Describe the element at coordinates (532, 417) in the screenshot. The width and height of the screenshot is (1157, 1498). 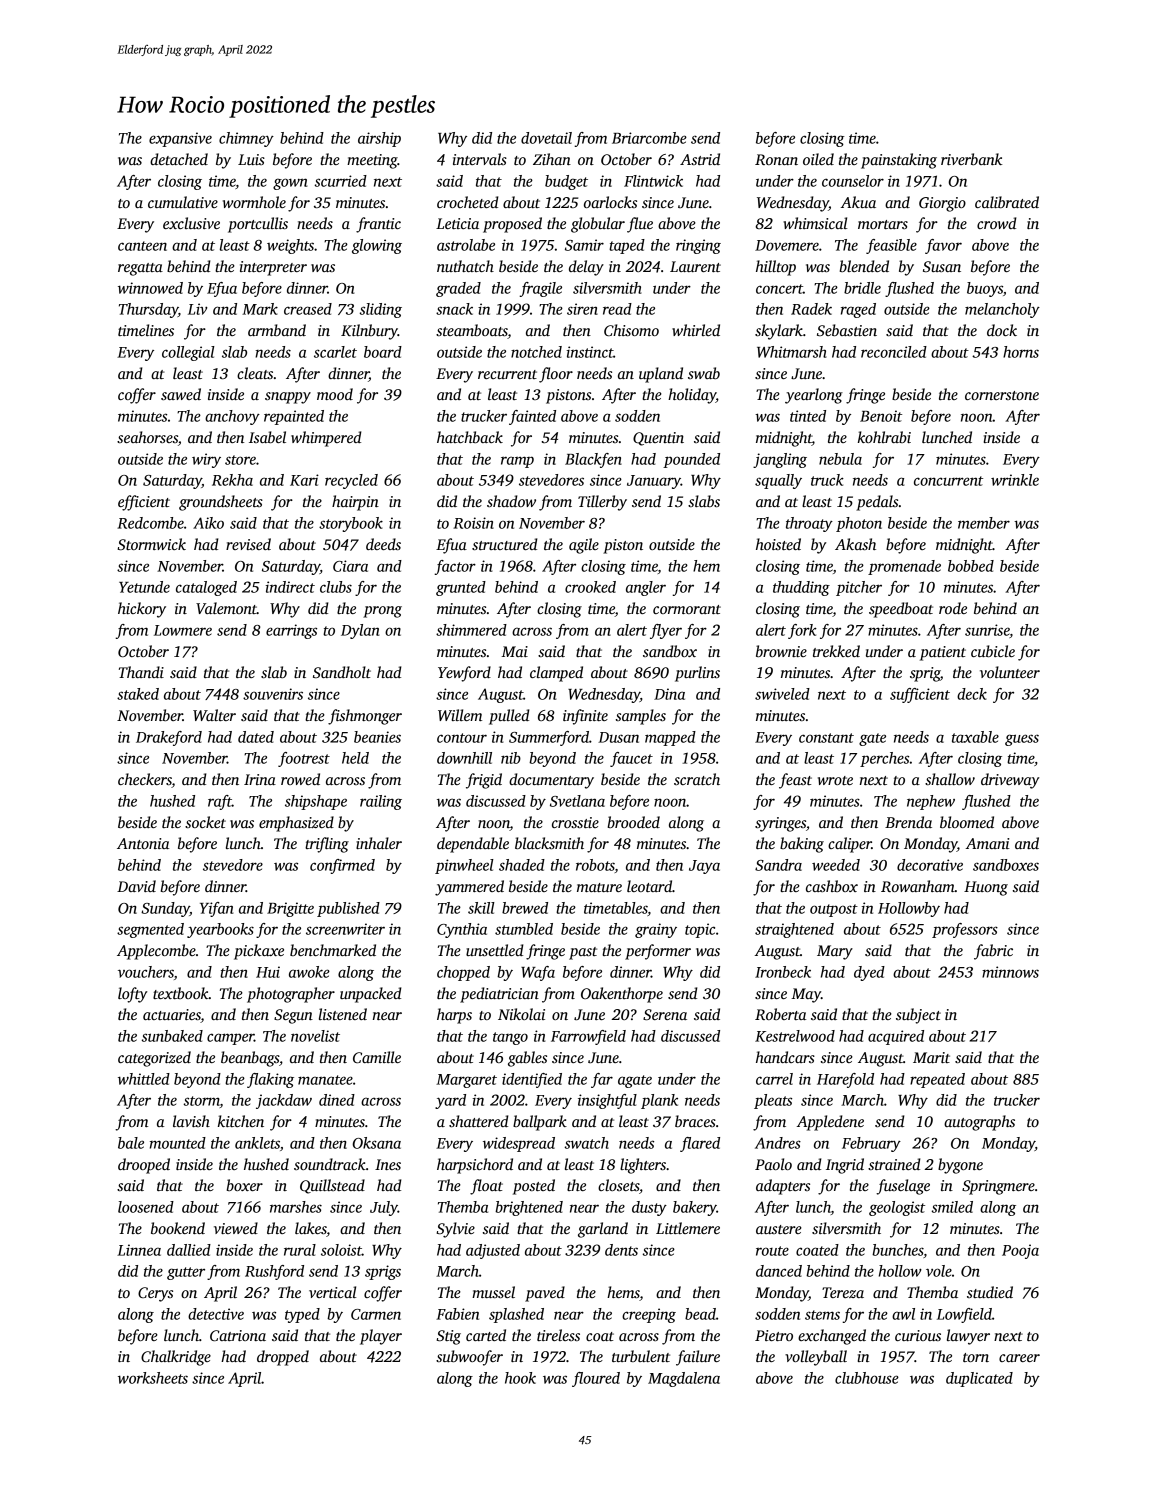
I see `fainted` at that location.
